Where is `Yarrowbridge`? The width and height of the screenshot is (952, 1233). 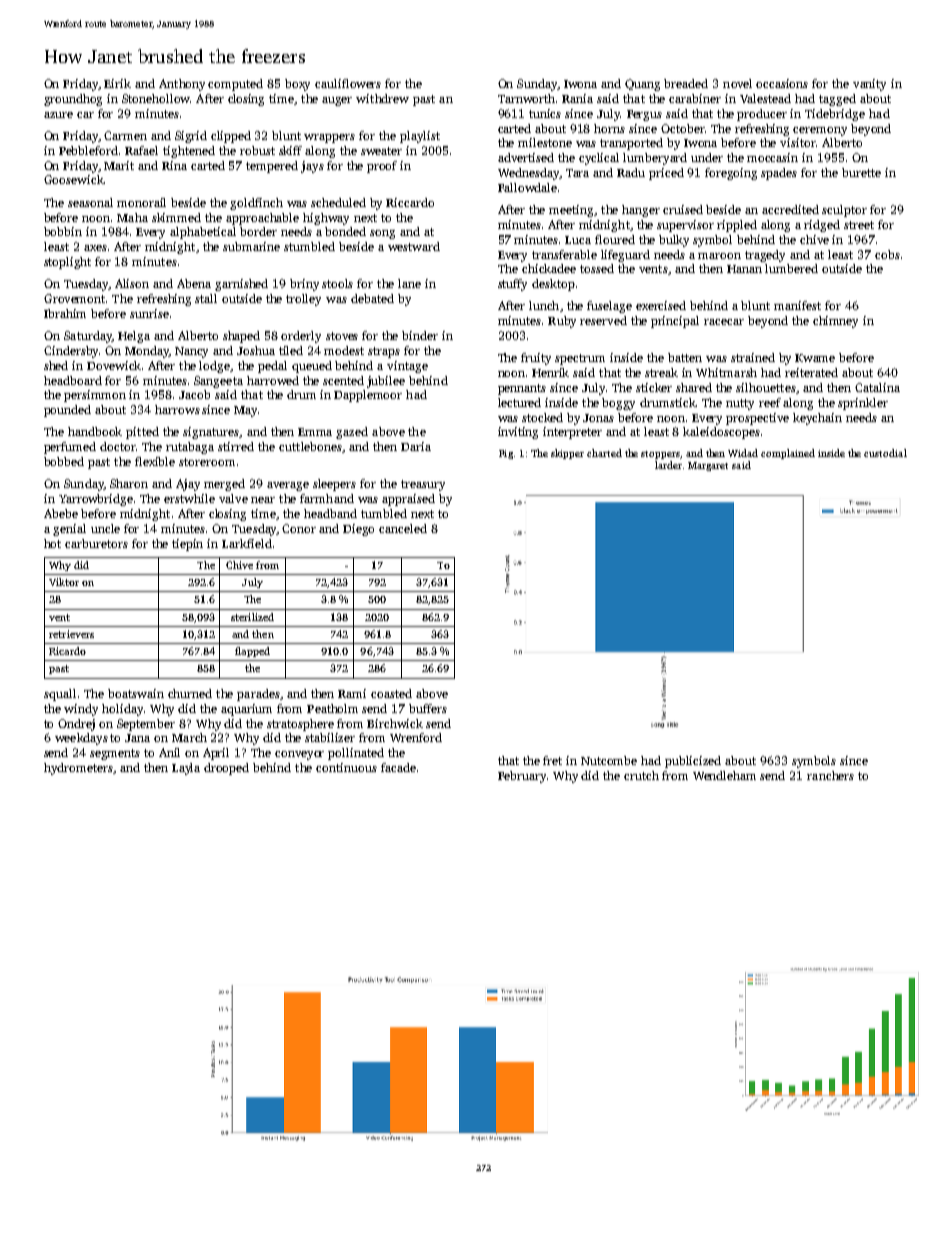 Yarrowbridge is located at coordinates (96, 500).
